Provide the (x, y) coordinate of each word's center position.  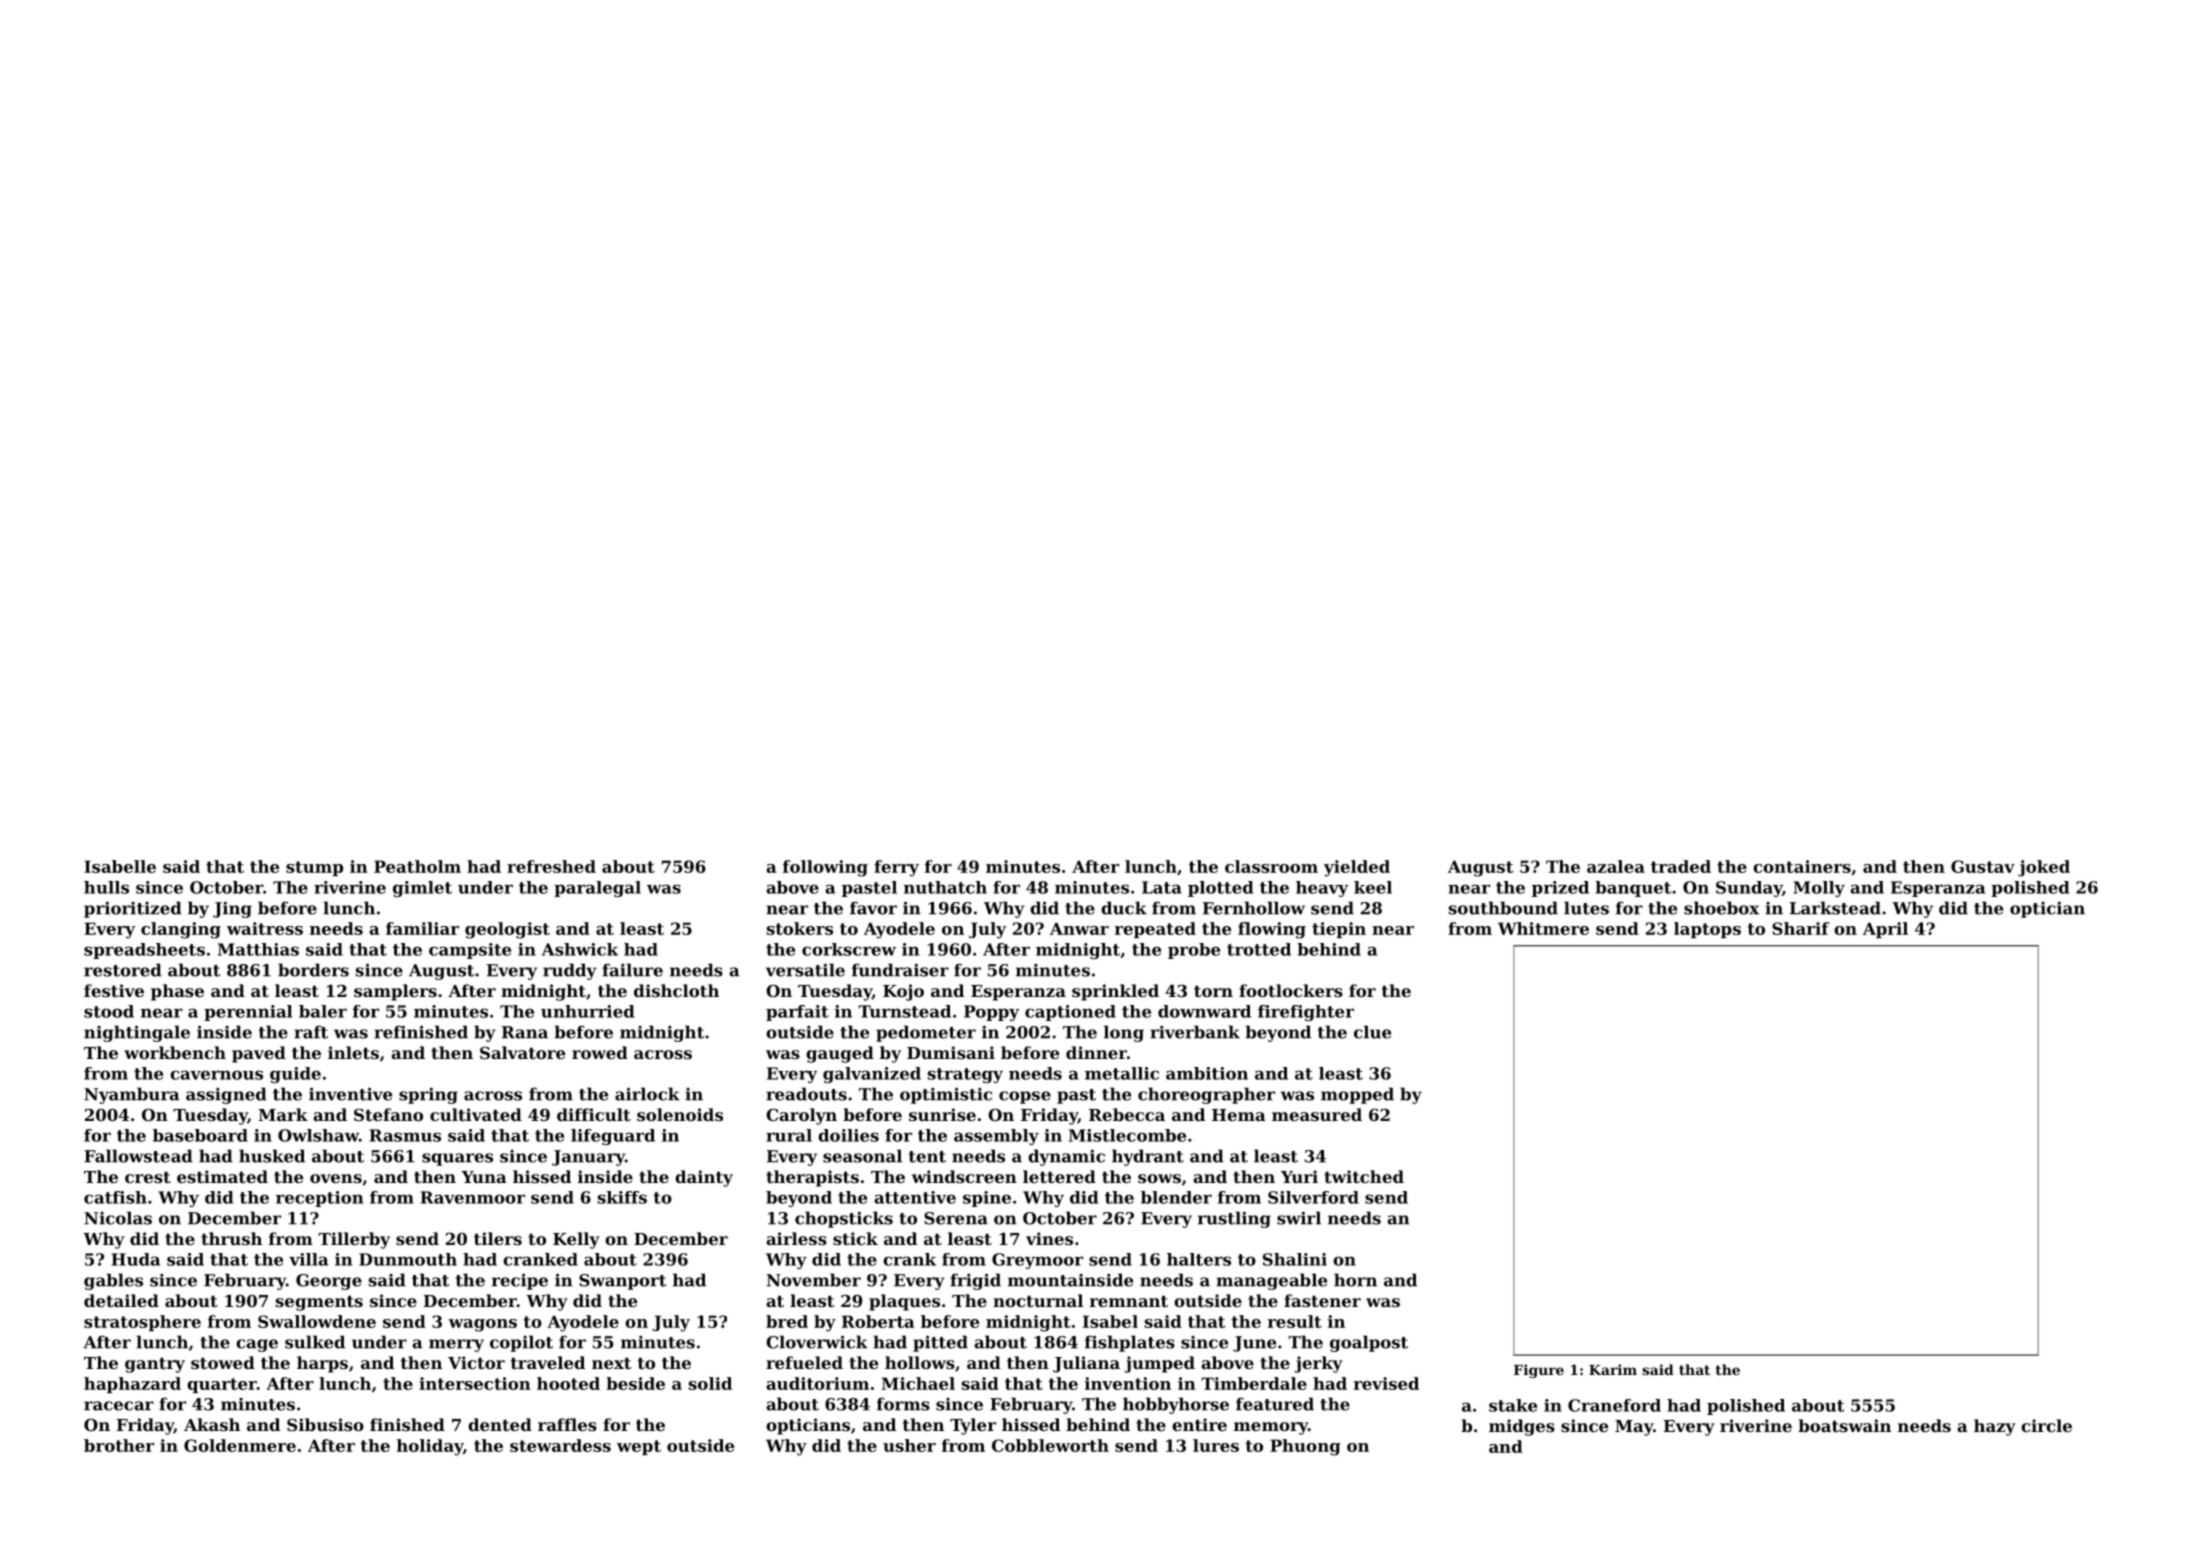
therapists (812, 1178)
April (1885, 930)
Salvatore (522, 1052)
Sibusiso (325, 1424)
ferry (896, 868)
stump (314, 868)
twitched (1364, 1176)
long (1124, 1033)
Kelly (576, 1240)
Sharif (1801, 928)
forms (903, 1404)
